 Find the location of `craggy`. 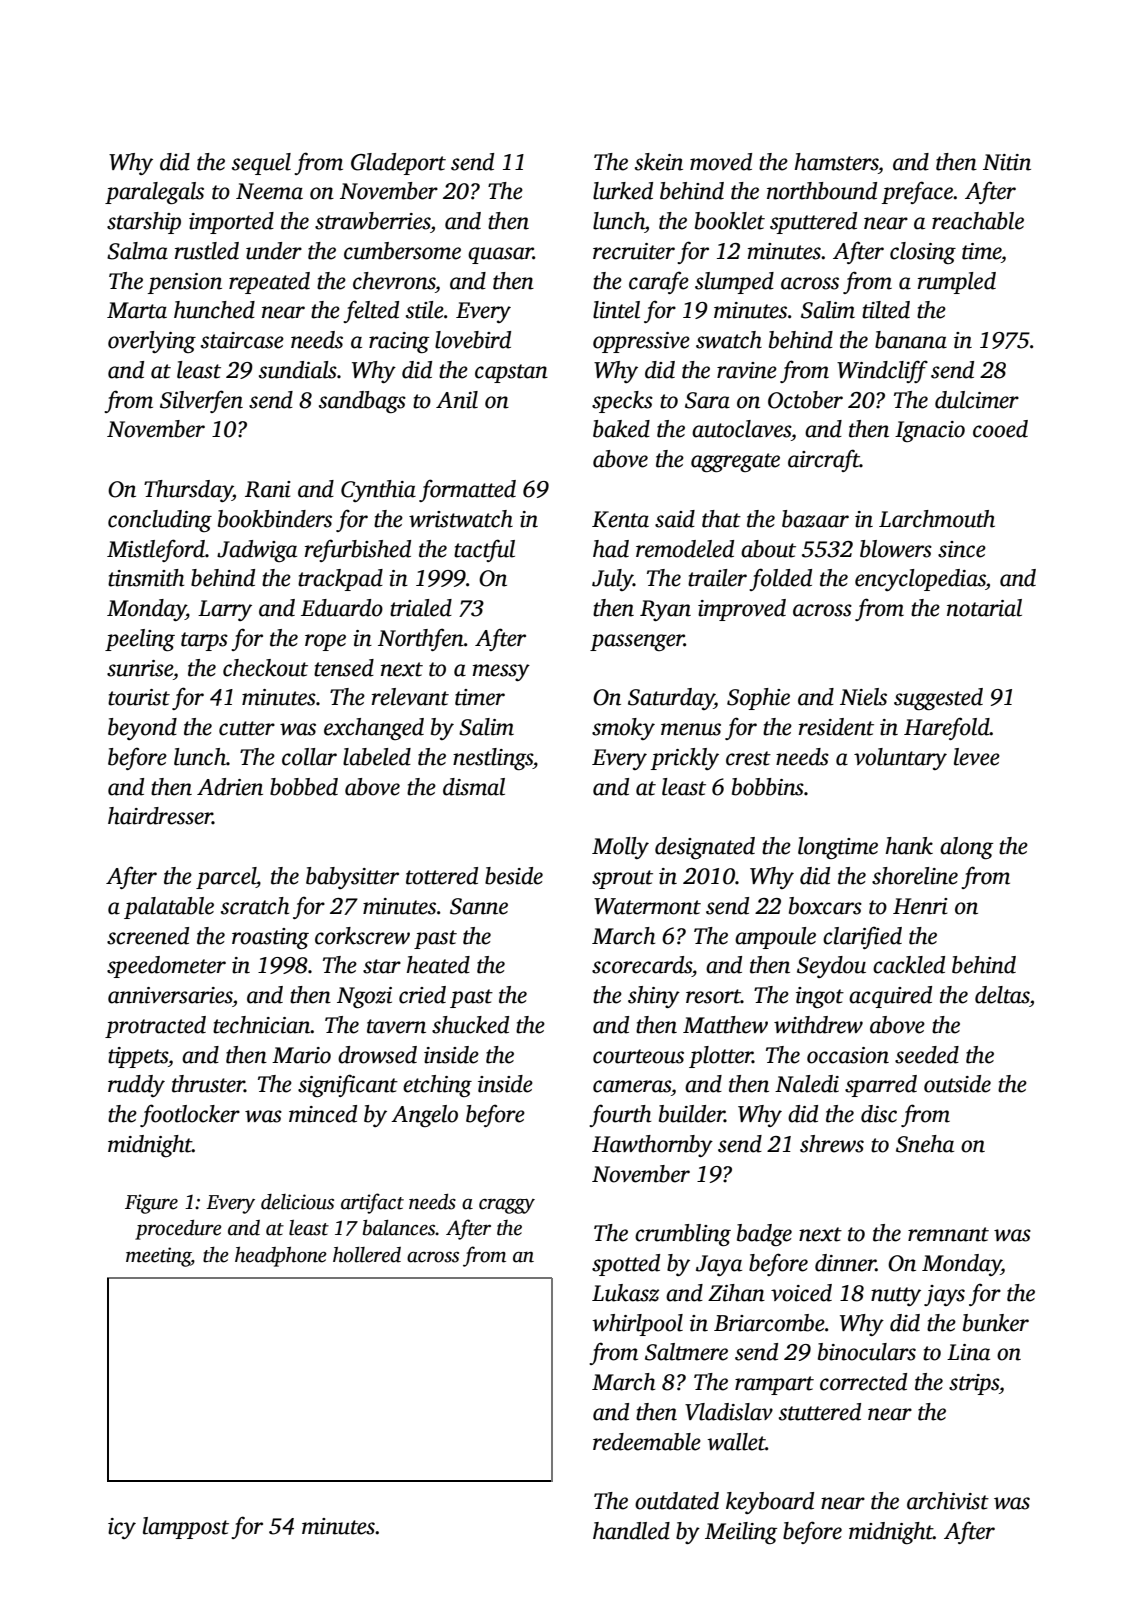

craggy is located at coordinates (507, 1206).
